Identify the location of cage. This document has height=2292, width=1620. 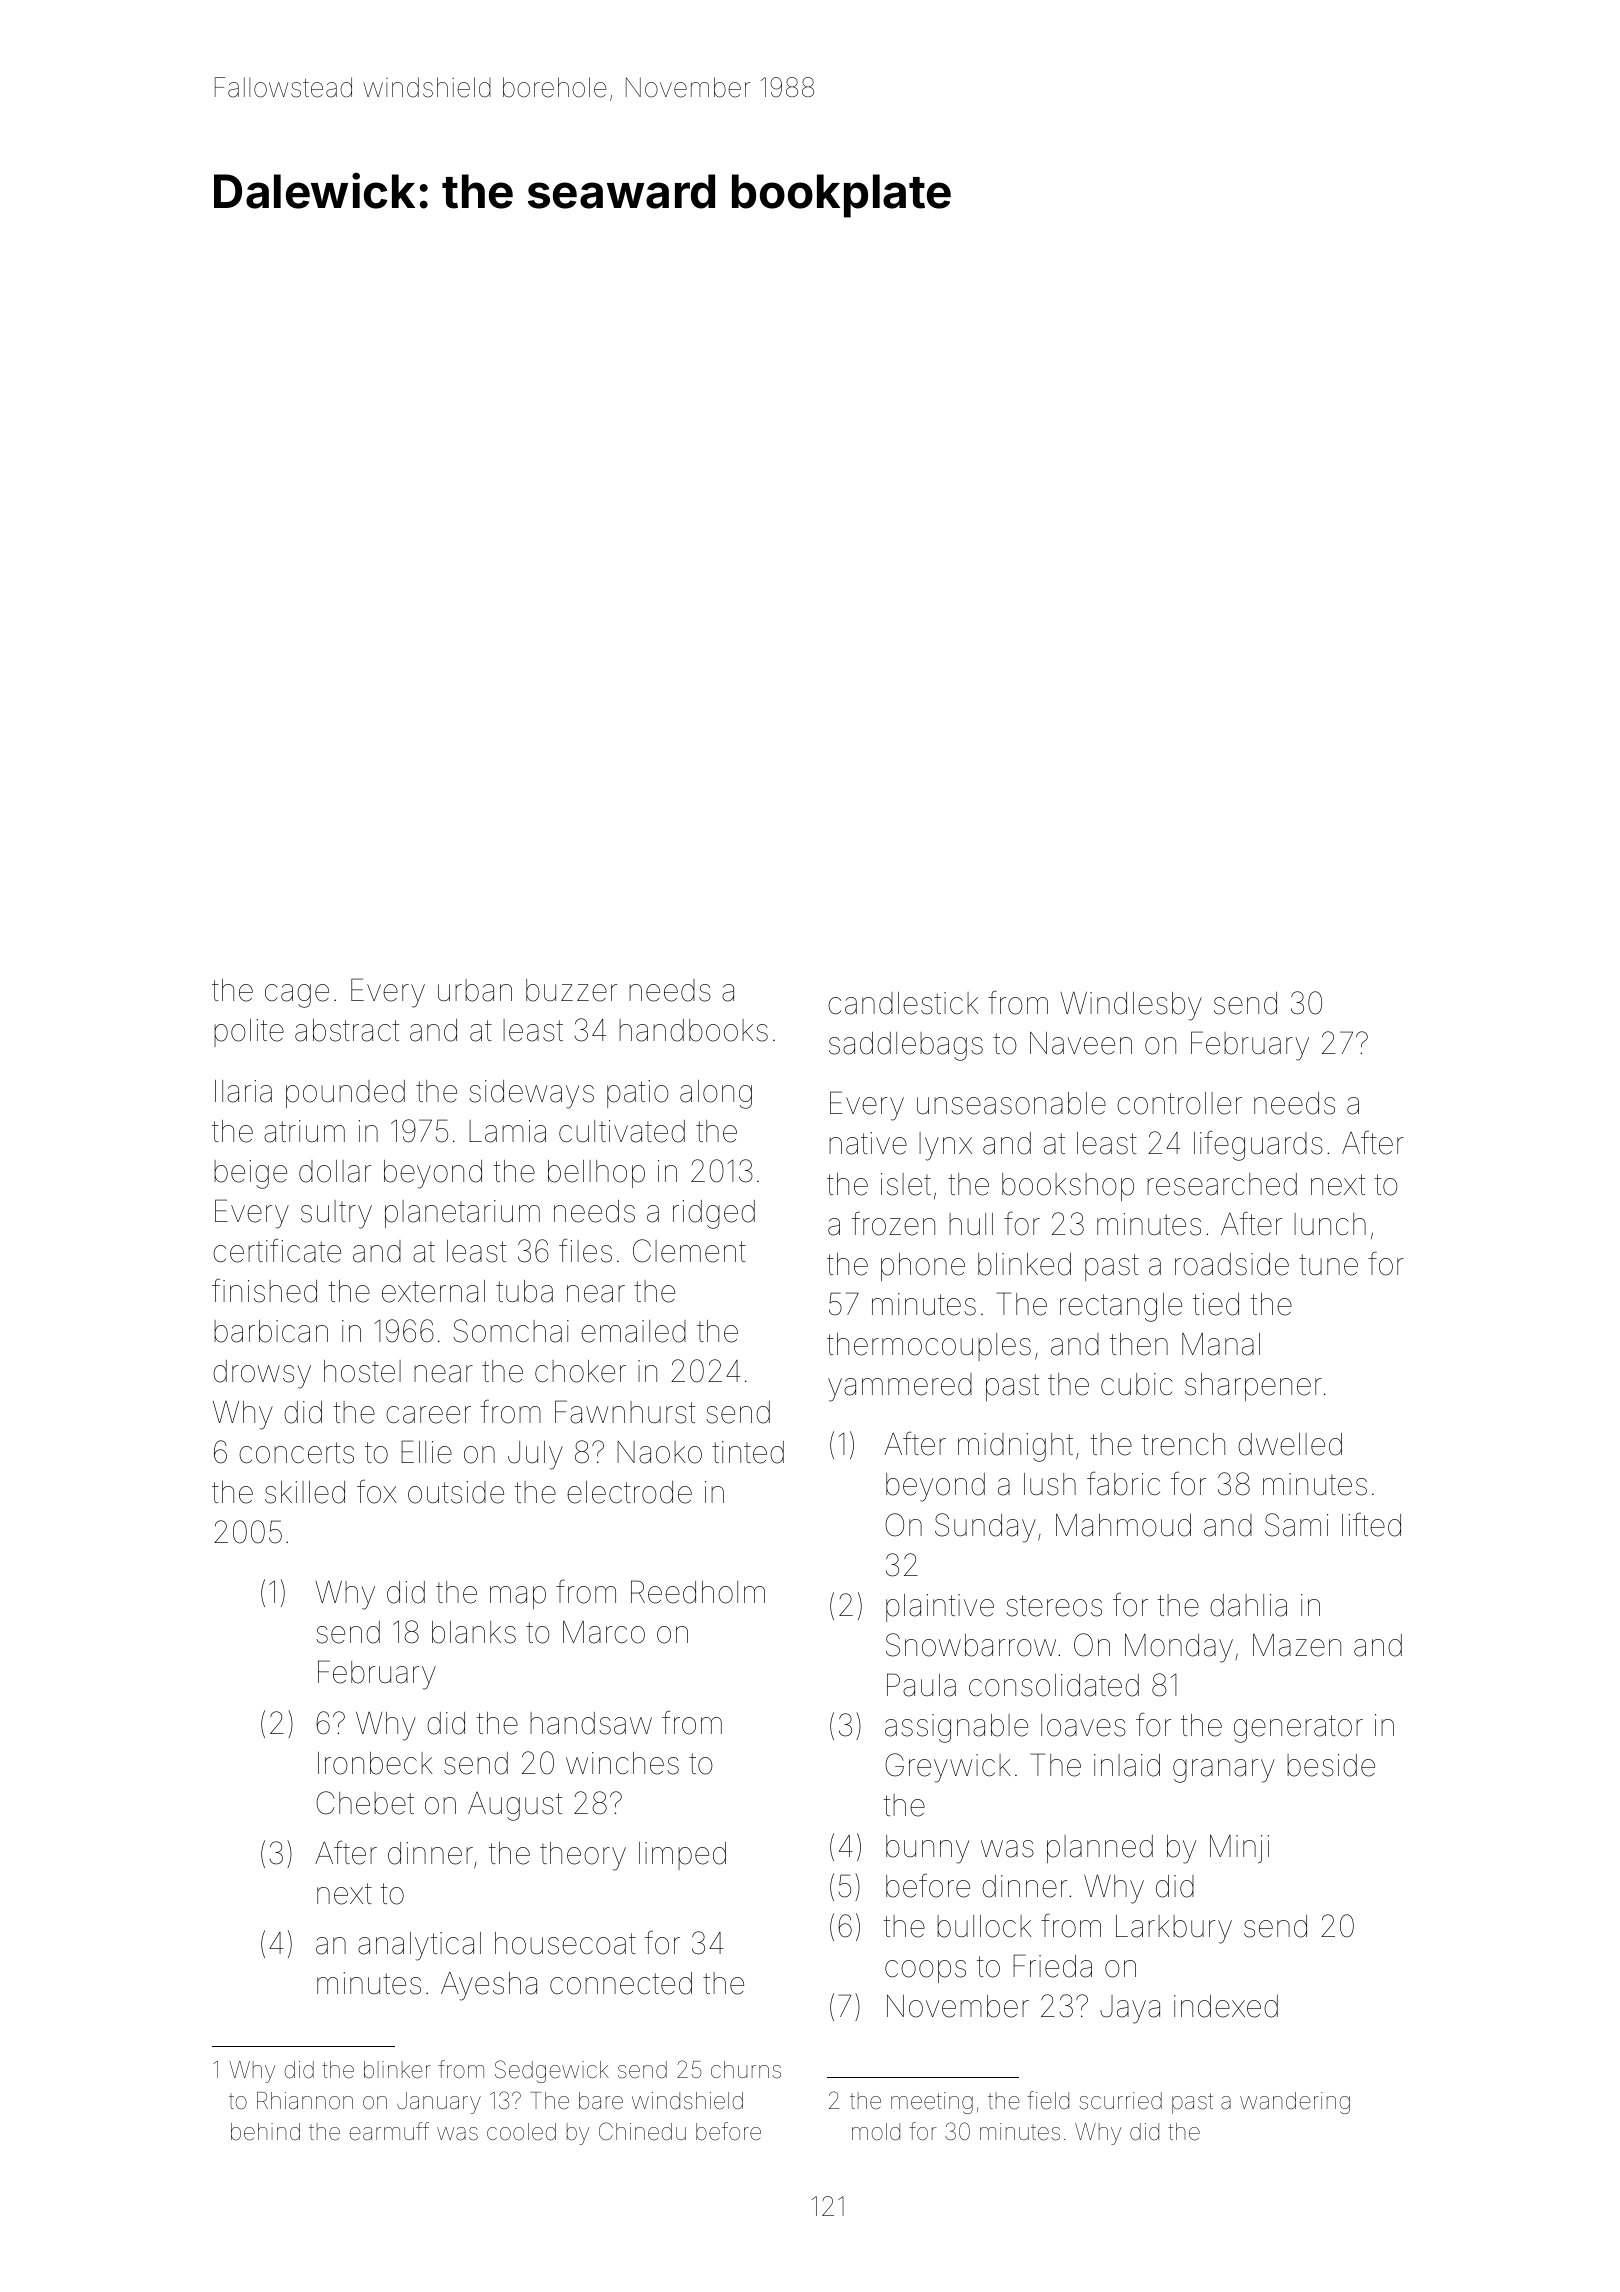
(297, 996).
